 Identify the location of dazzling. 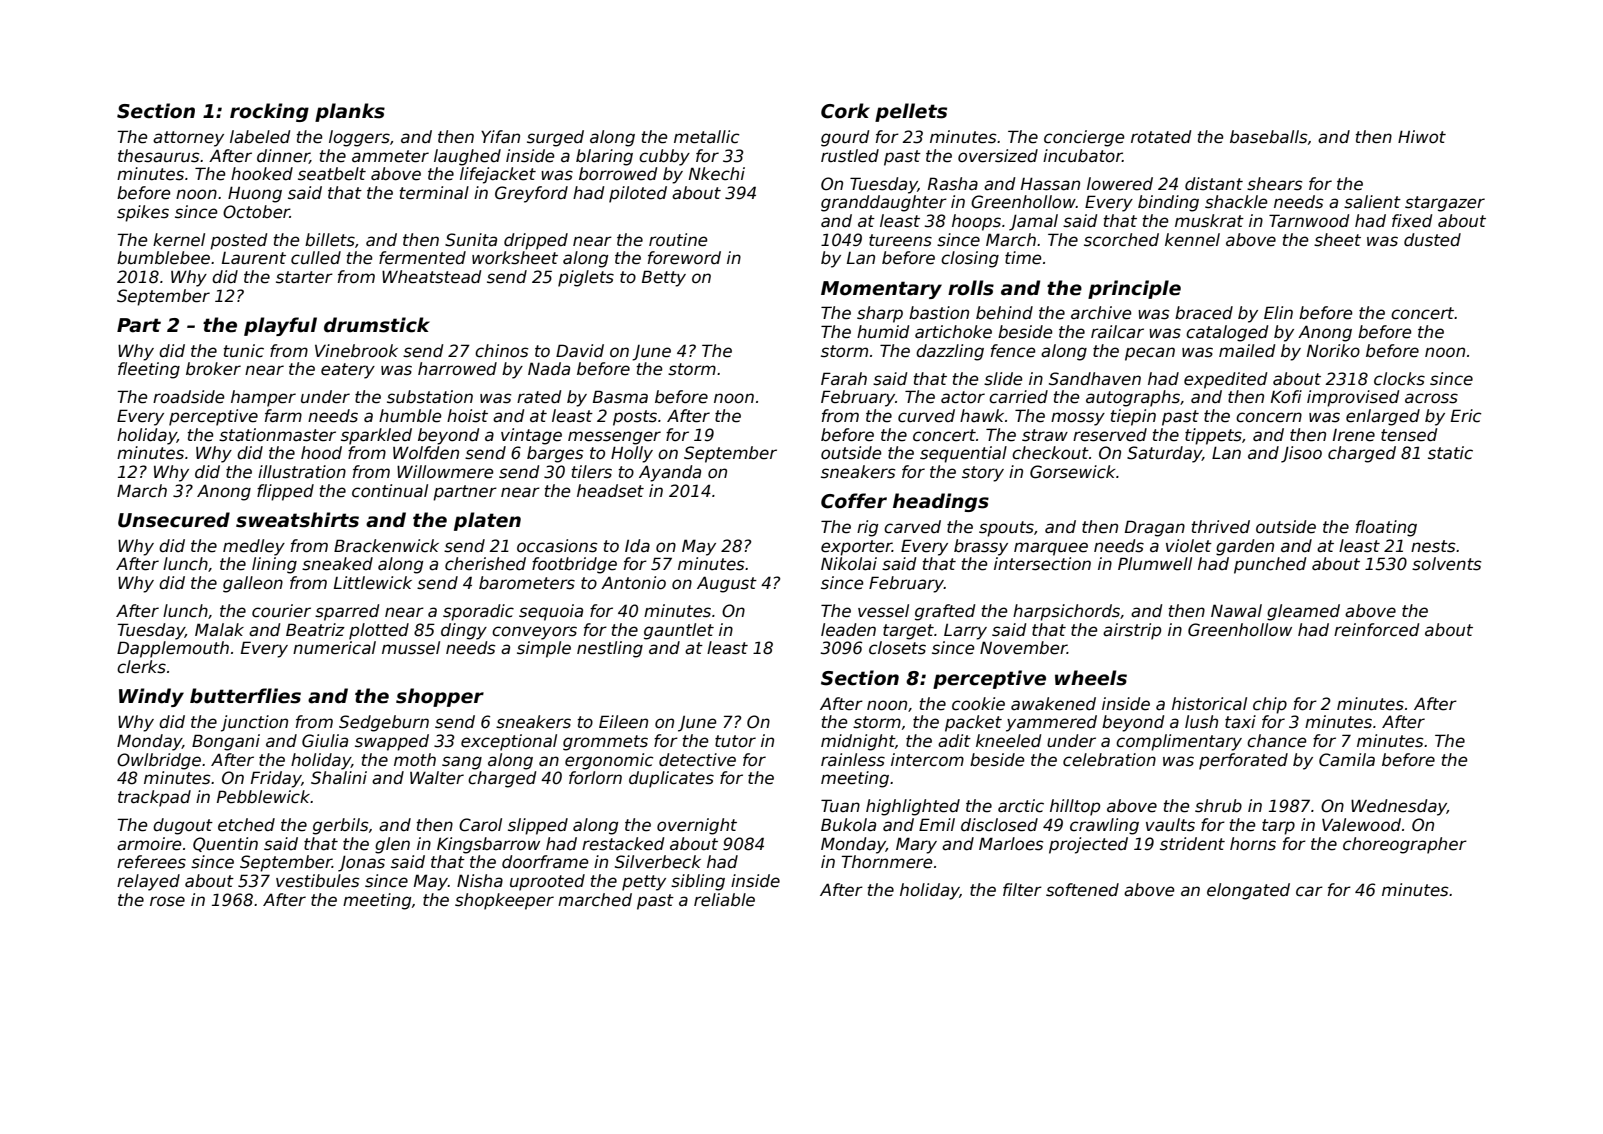
(950, 352).
